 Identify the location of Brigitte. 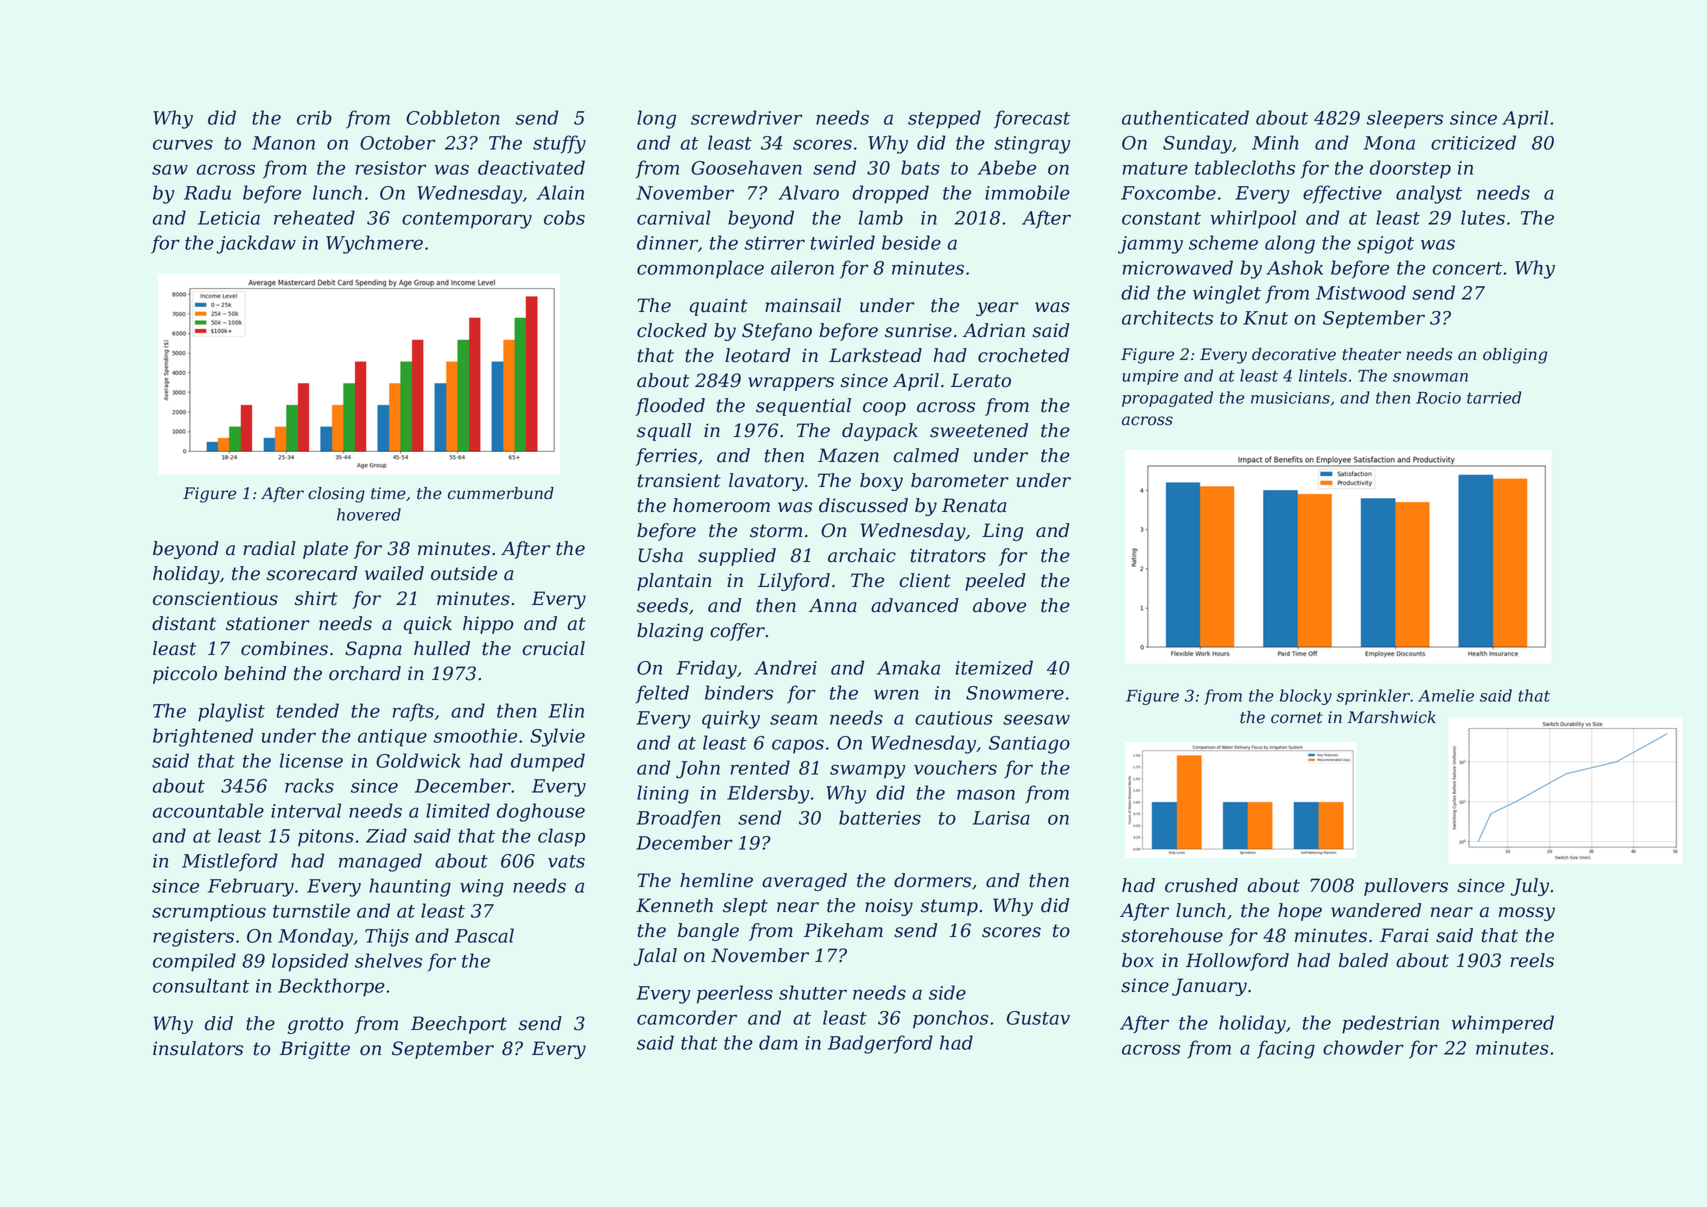
(315, 1050).
